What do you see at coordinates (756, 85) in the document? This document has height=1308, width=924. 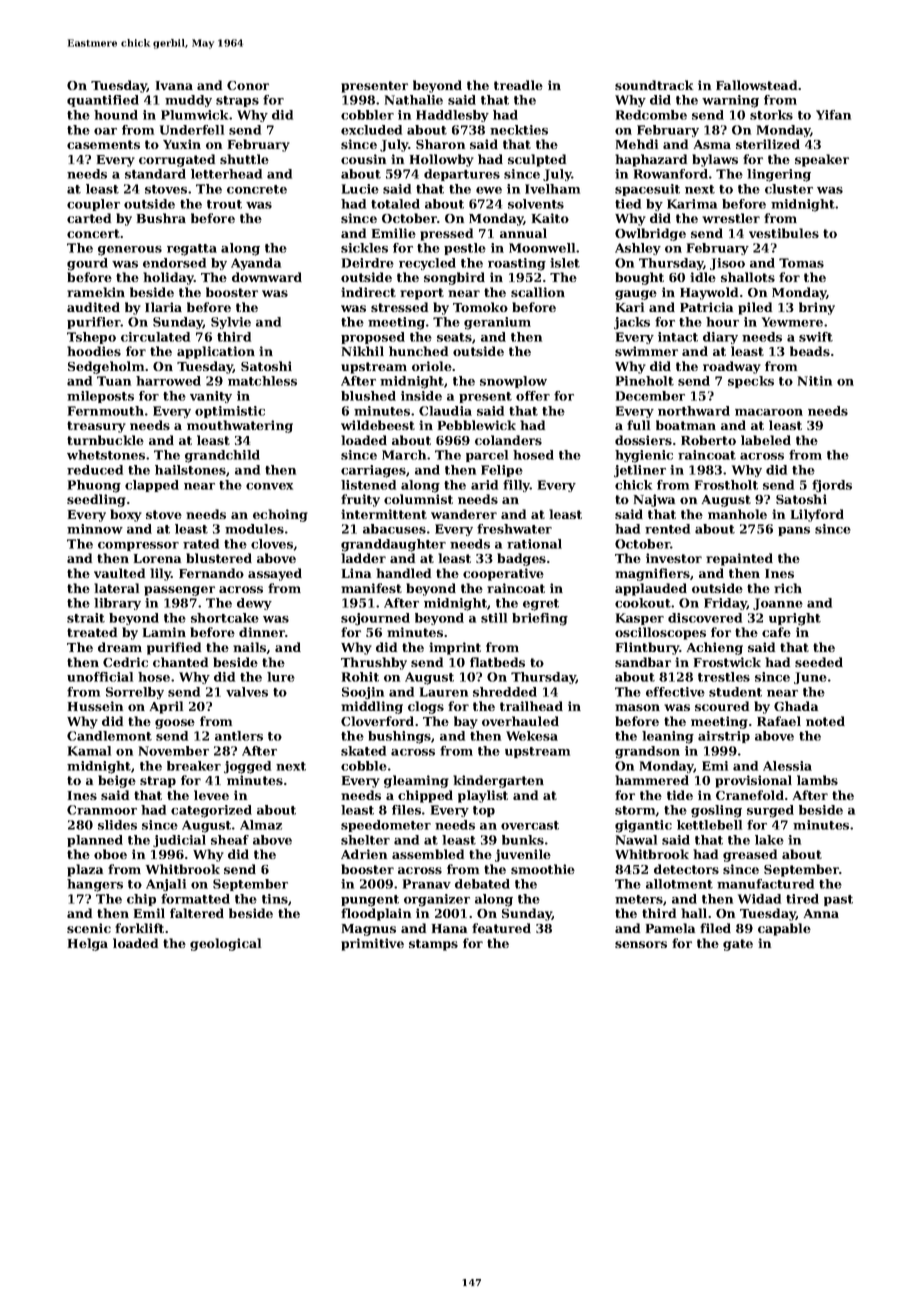 I see `Fallowstead` at bounding box center [756, 85].
